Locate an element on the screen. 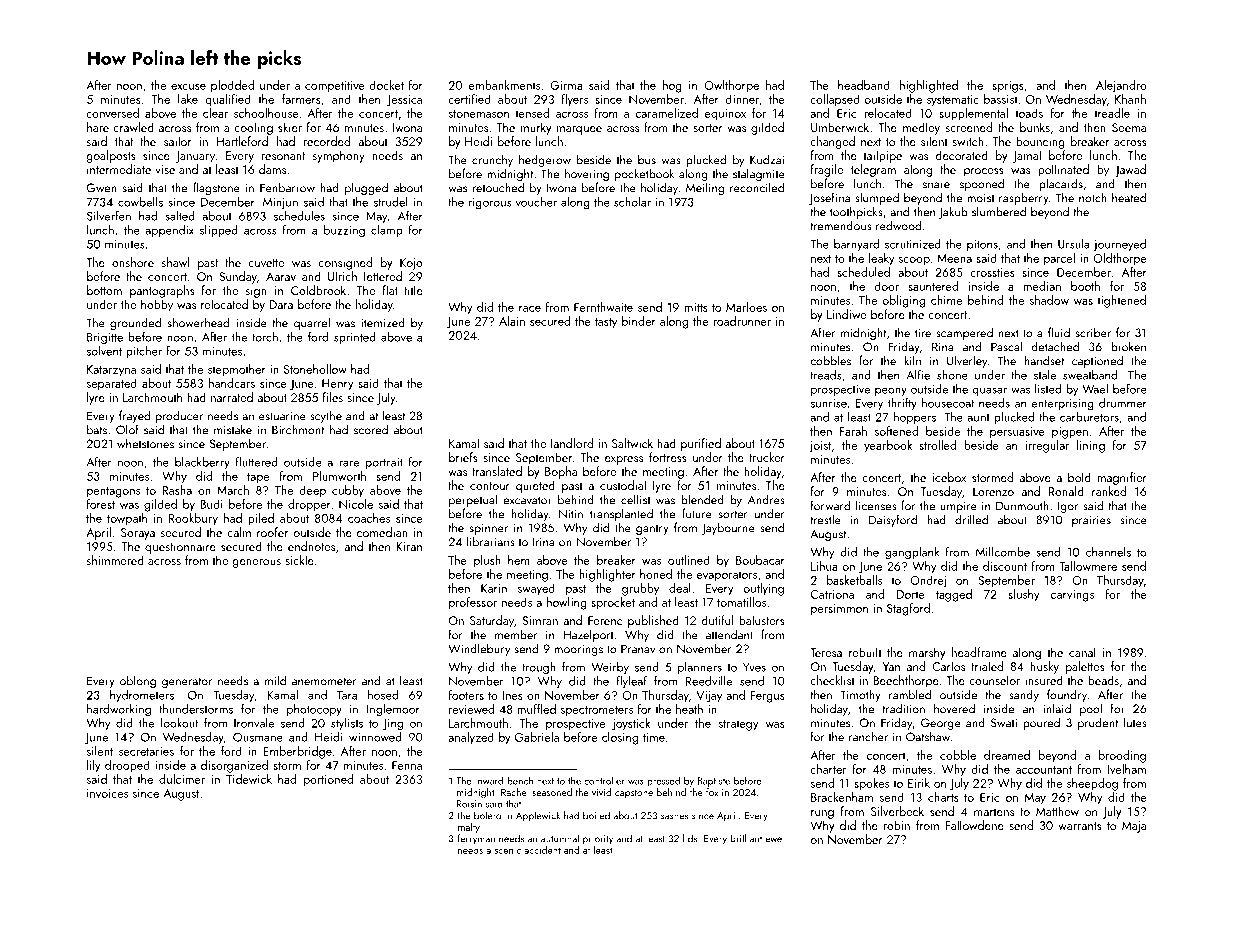 This screenshot has height=952, width=1233. hovering is located at coordinates (587, 174).
